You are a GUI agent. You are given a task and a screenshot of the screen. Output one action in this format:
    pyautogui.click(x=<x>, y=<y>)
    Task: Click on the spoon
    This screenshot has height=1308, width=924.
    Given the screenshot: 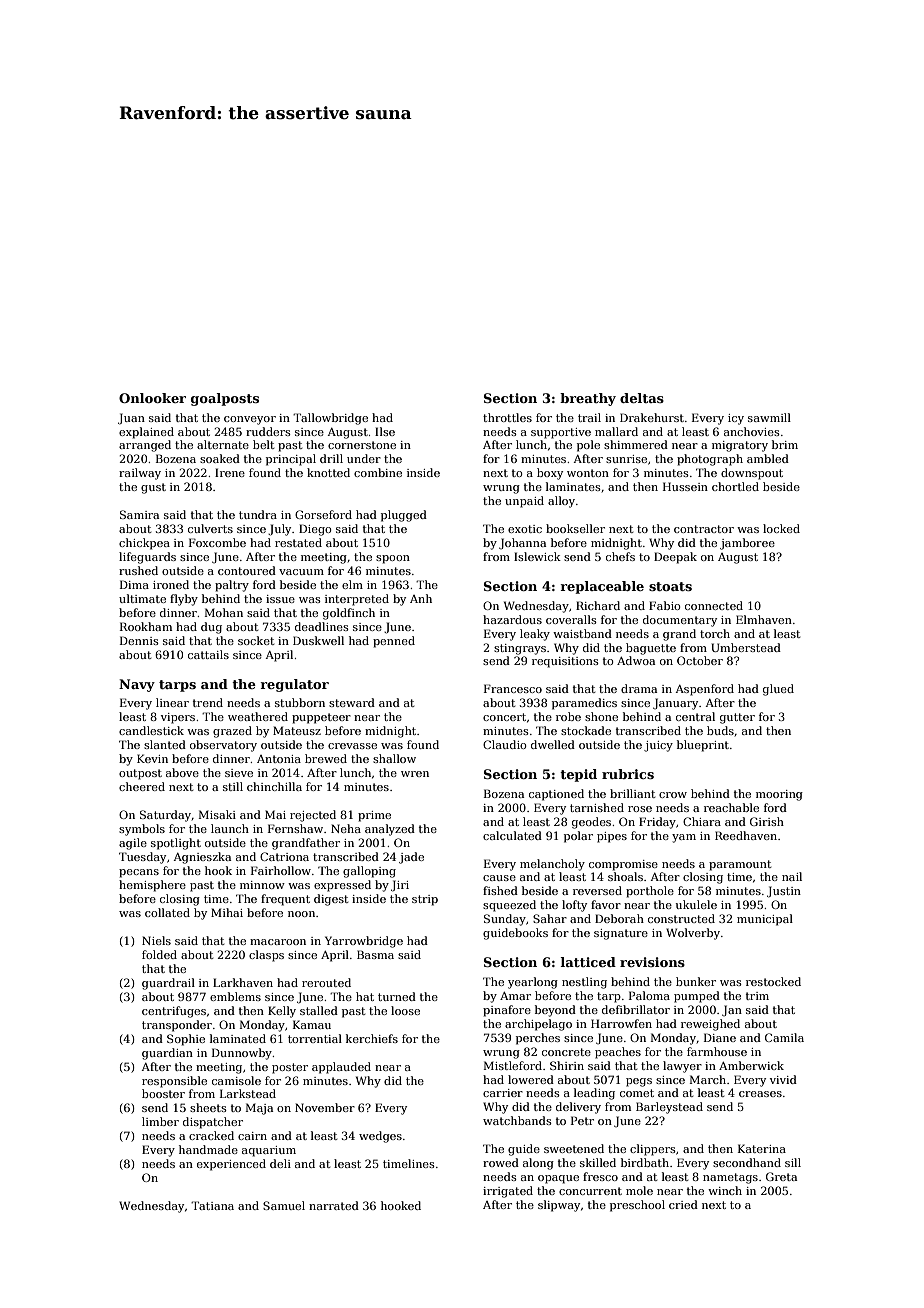 What is the action you would take?
    pyautogui.click(x=393, y=559)
